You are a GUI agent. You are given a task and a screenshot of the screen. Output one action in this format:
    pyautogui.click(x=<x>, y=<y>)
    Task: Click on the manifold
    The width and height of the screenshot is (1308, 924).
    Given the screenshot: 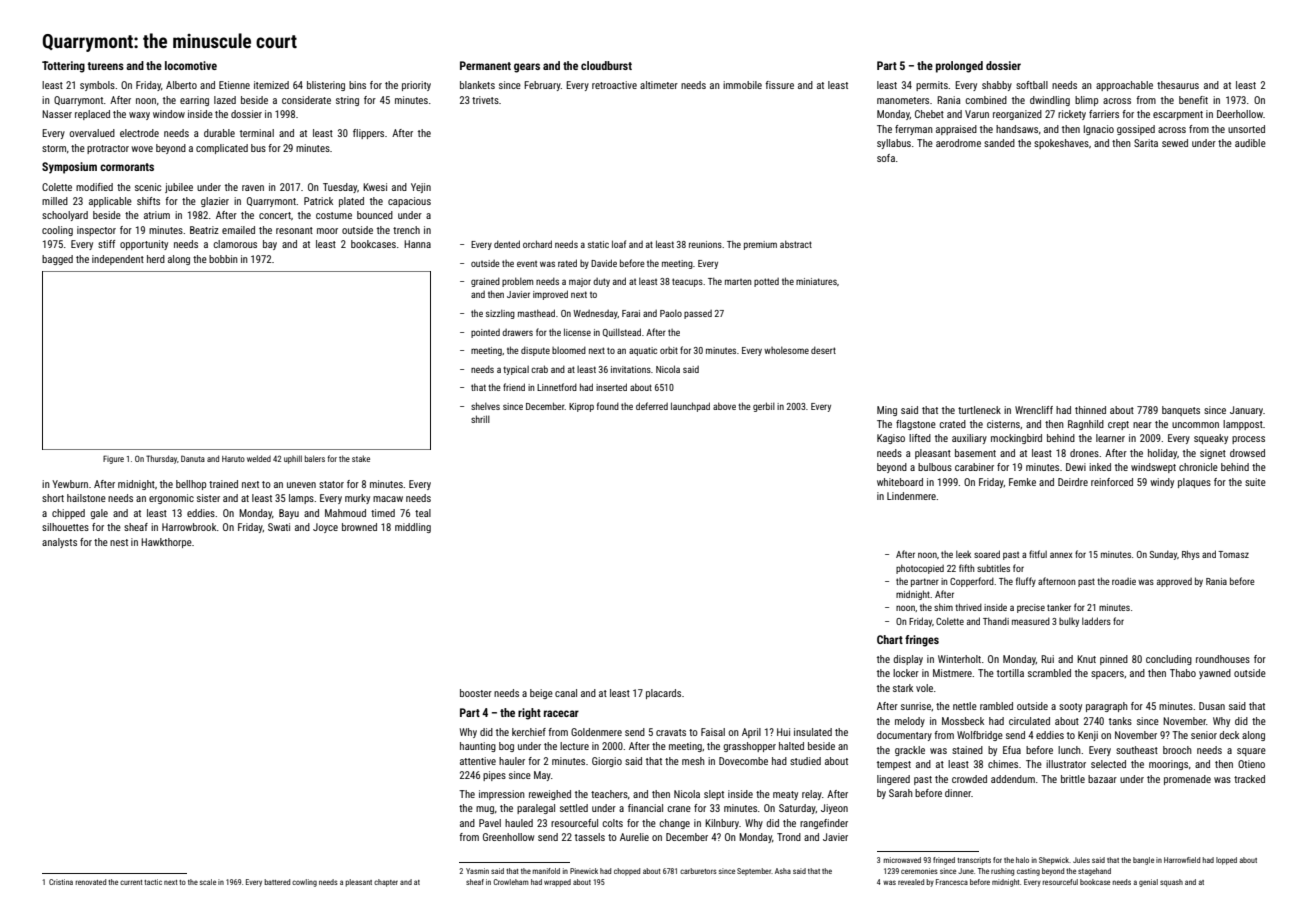 What is the action you would take?
    pyautogui.click(x=546, y=871)
